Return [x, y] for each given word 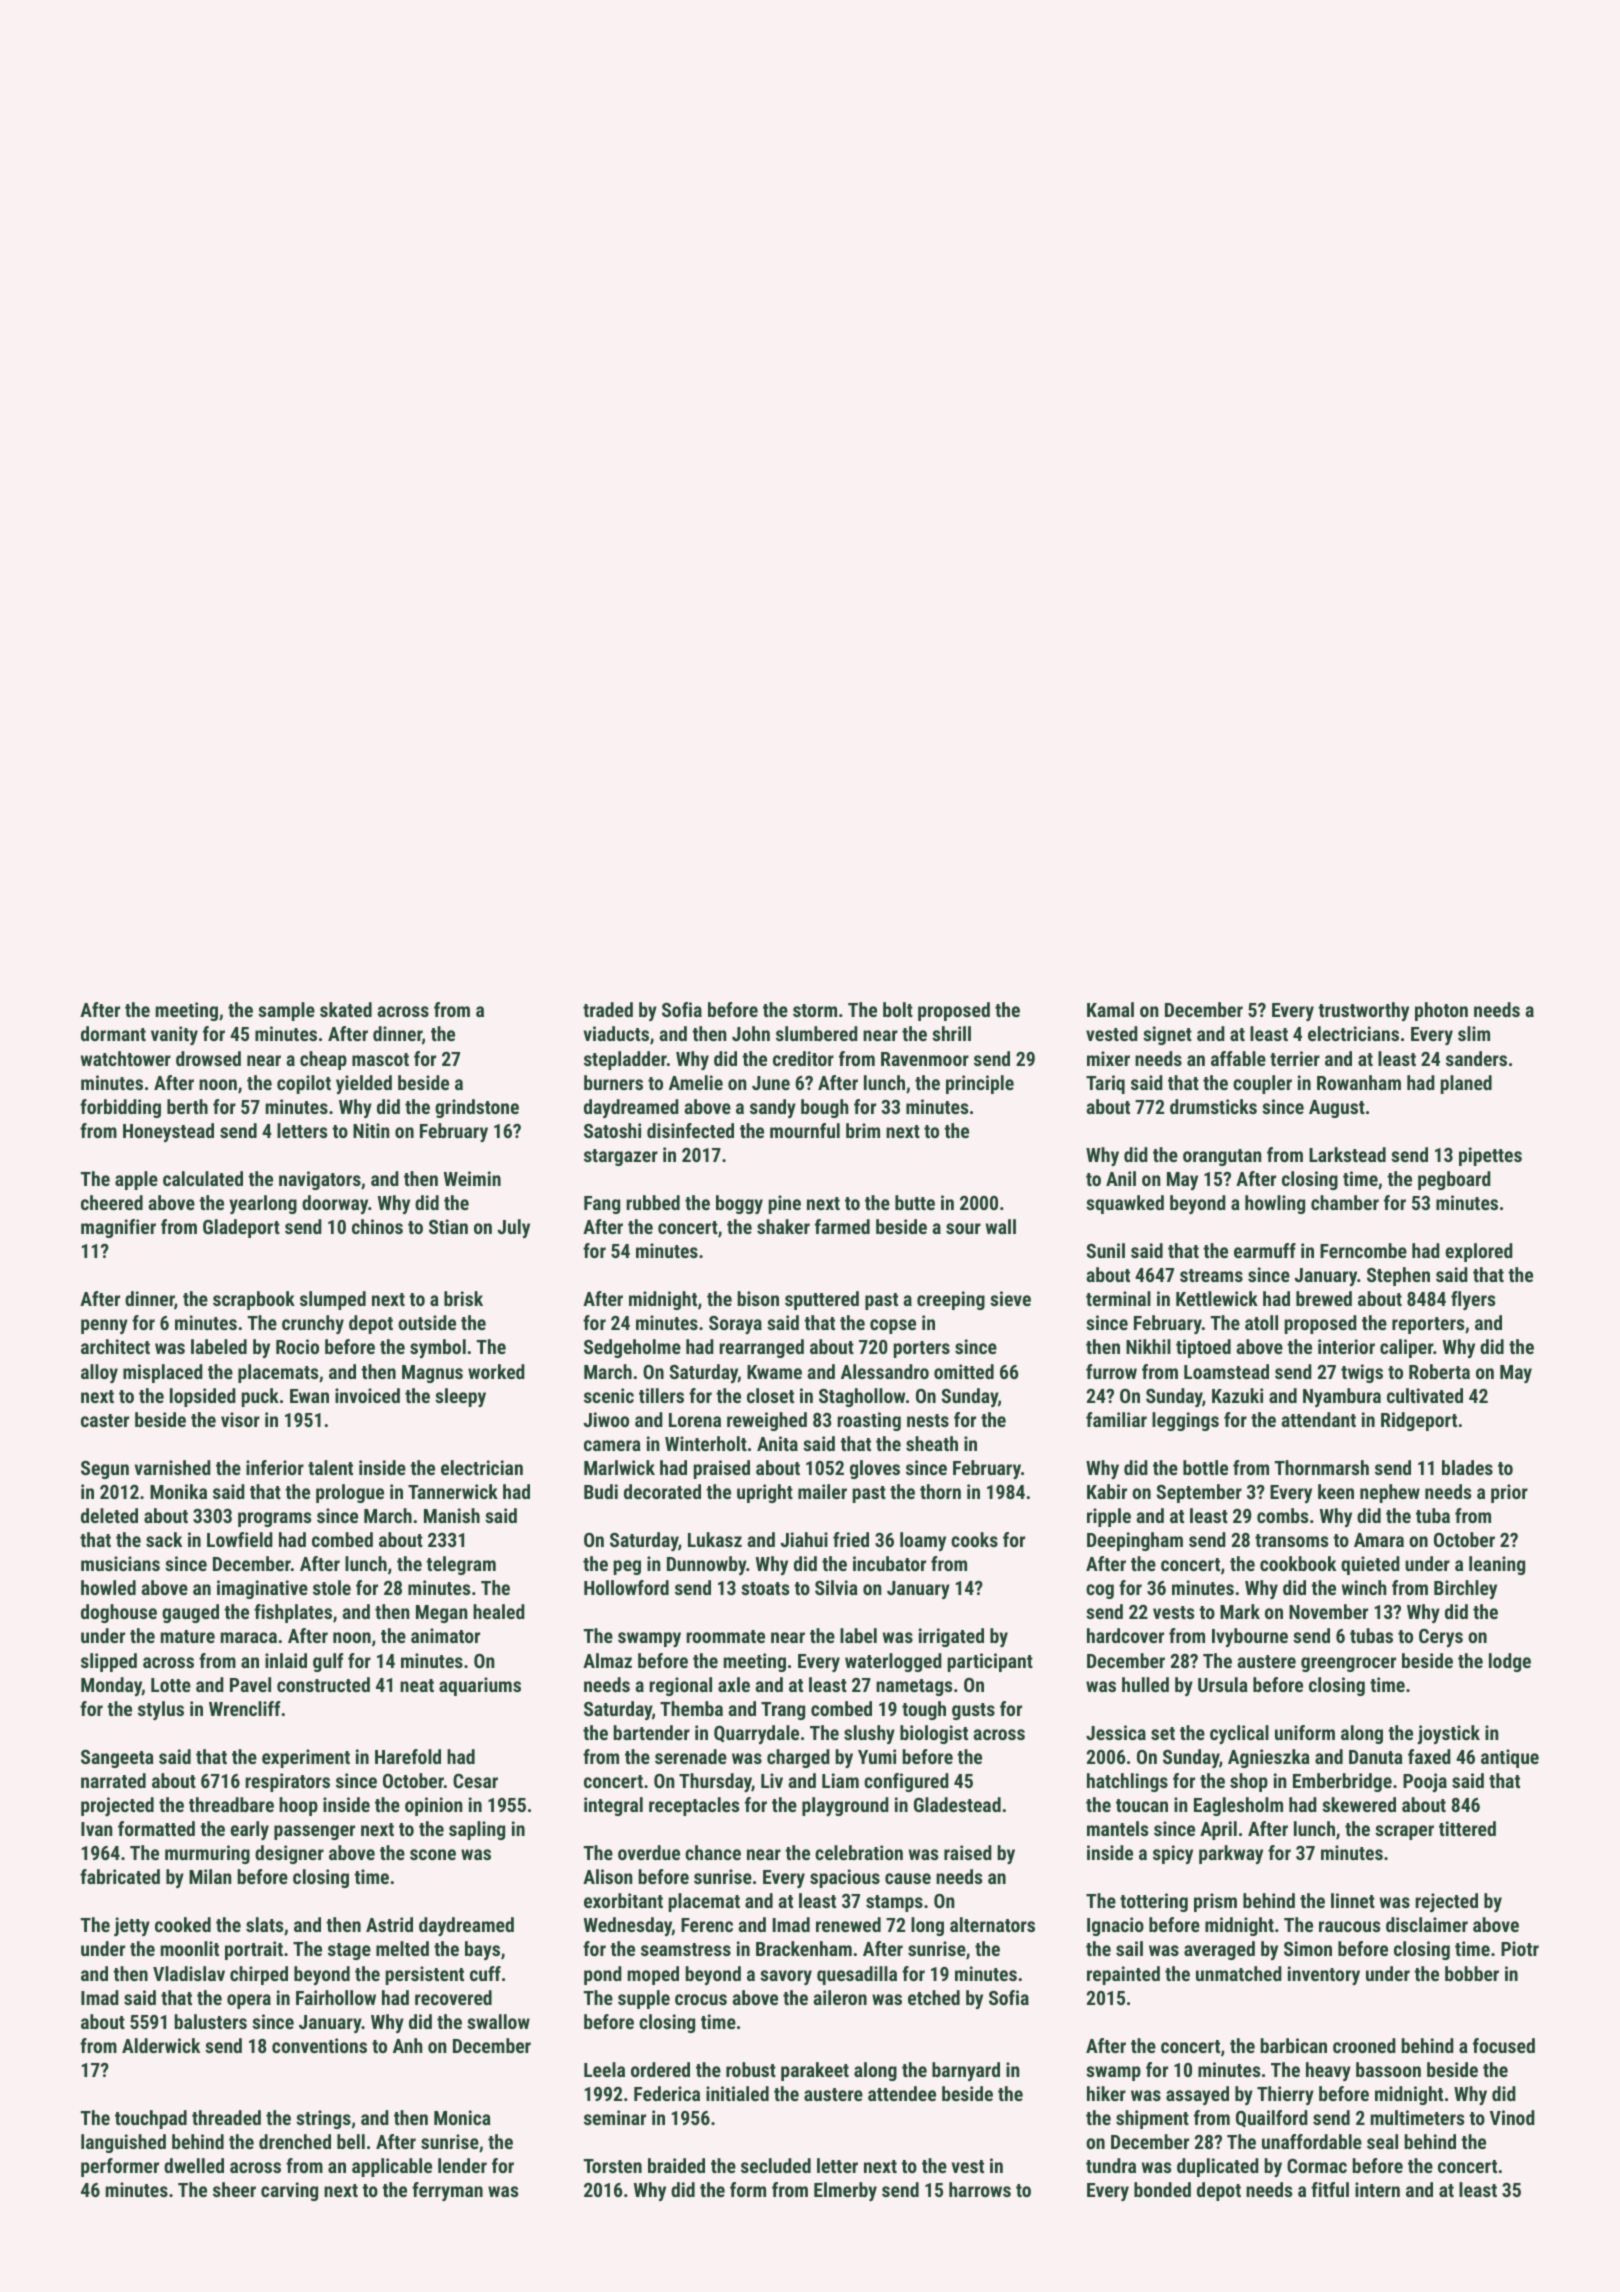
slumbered [817, 1033]
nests [928, 1420]
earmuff [1265, 1250]
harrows [980, 2189]
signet [1167, 1035]
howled [108, 1587]
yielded [364, 1084]
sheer [234, 2189]
